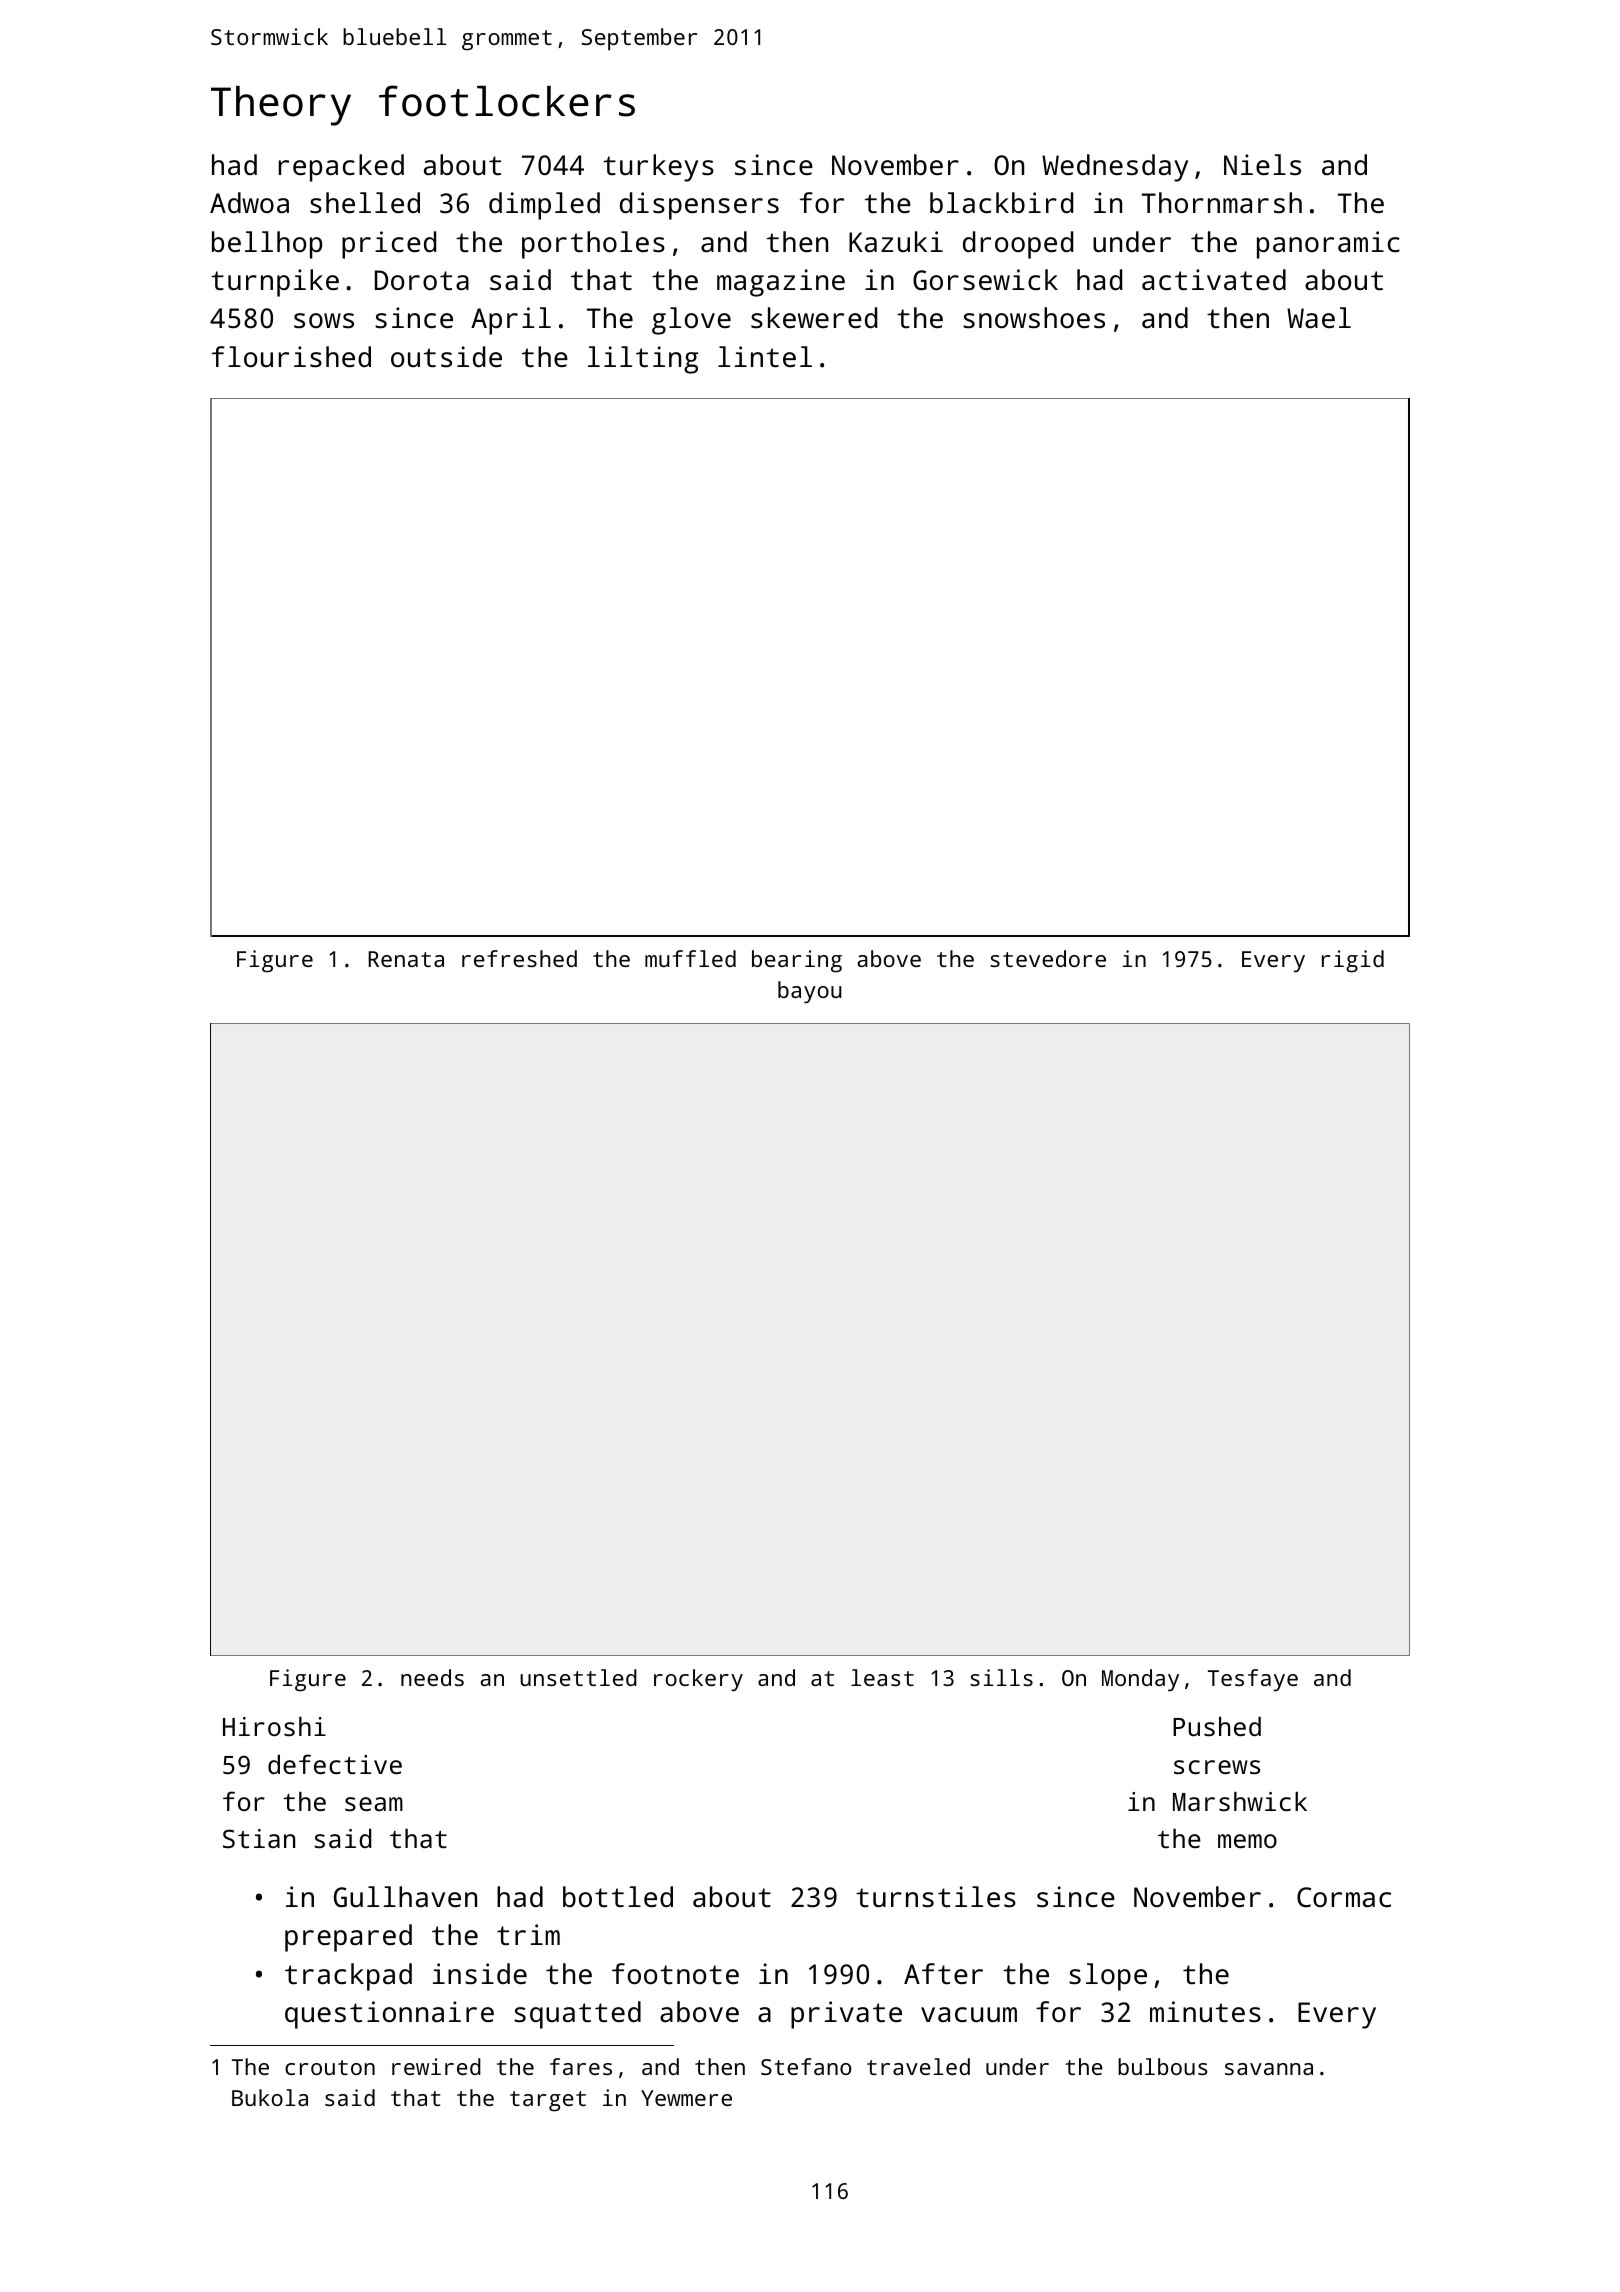 The height and width of the screenshot is (2292, 1620). What do you see at coordinates (698, 1680) in the screenshot?
I see `rockery` at bounding box center [698, 1680].
